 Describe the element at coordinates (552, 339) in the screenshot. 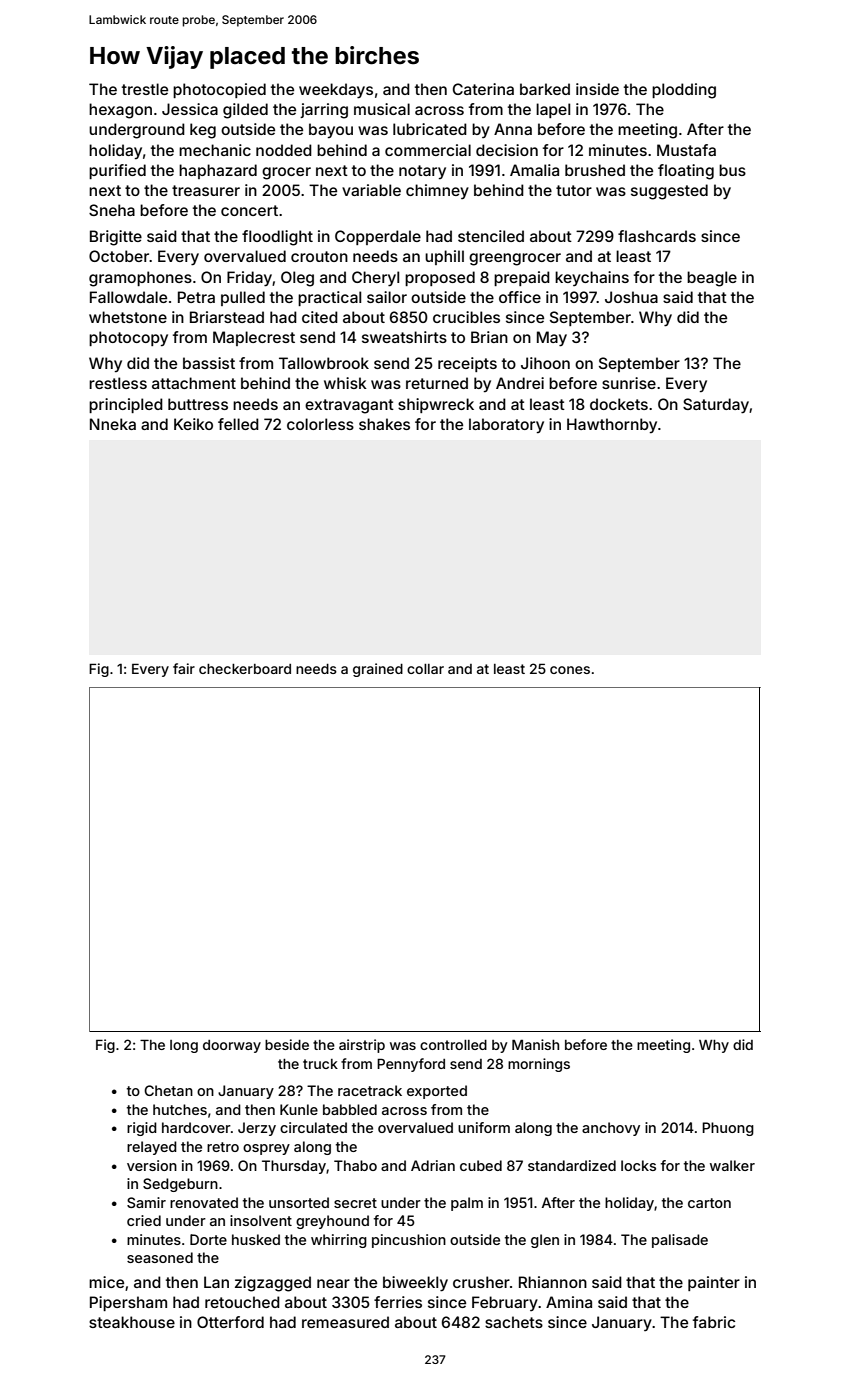

I see `May` at that location.
